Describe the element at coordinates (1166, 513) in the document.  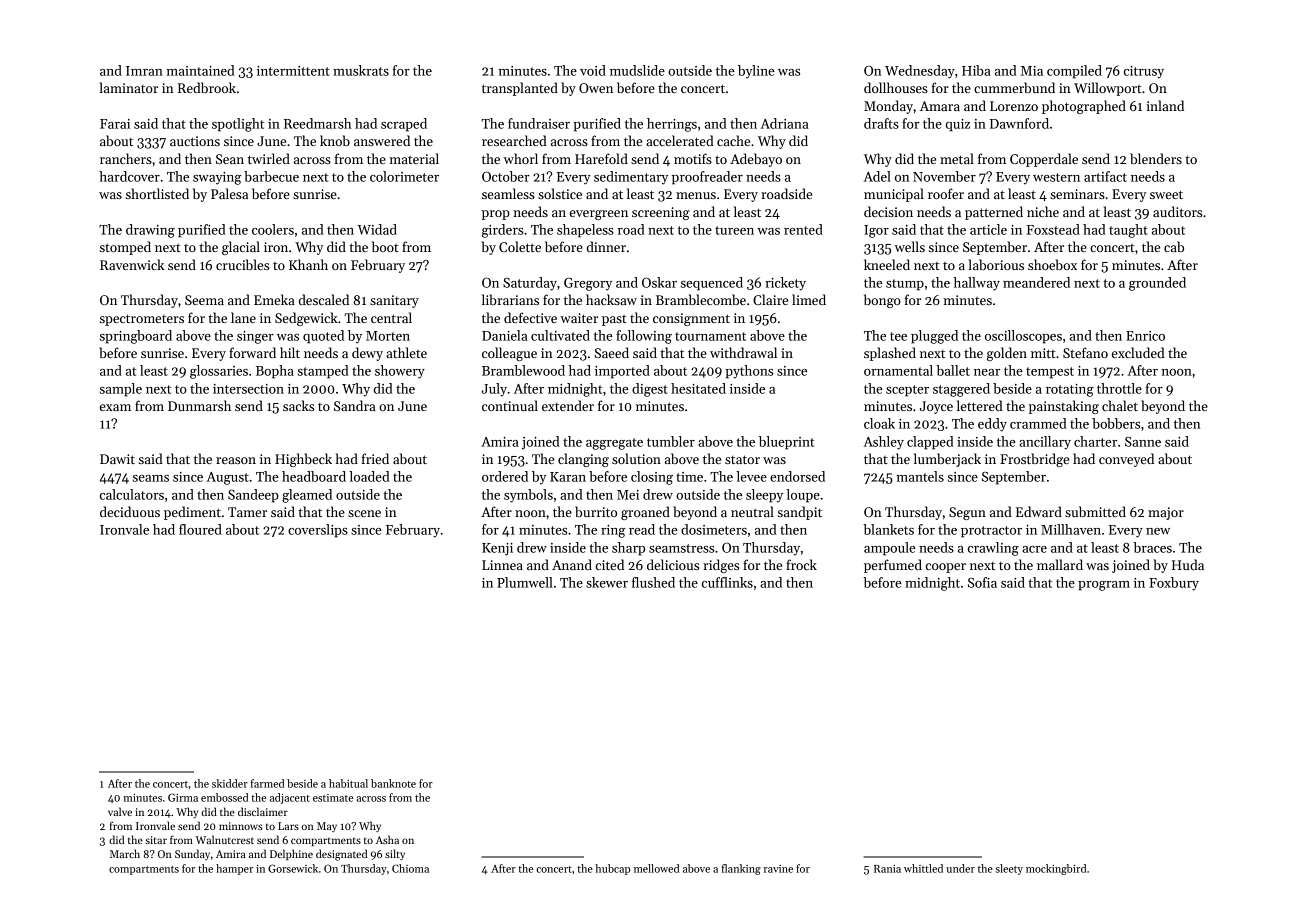
I see `major` at that location.
